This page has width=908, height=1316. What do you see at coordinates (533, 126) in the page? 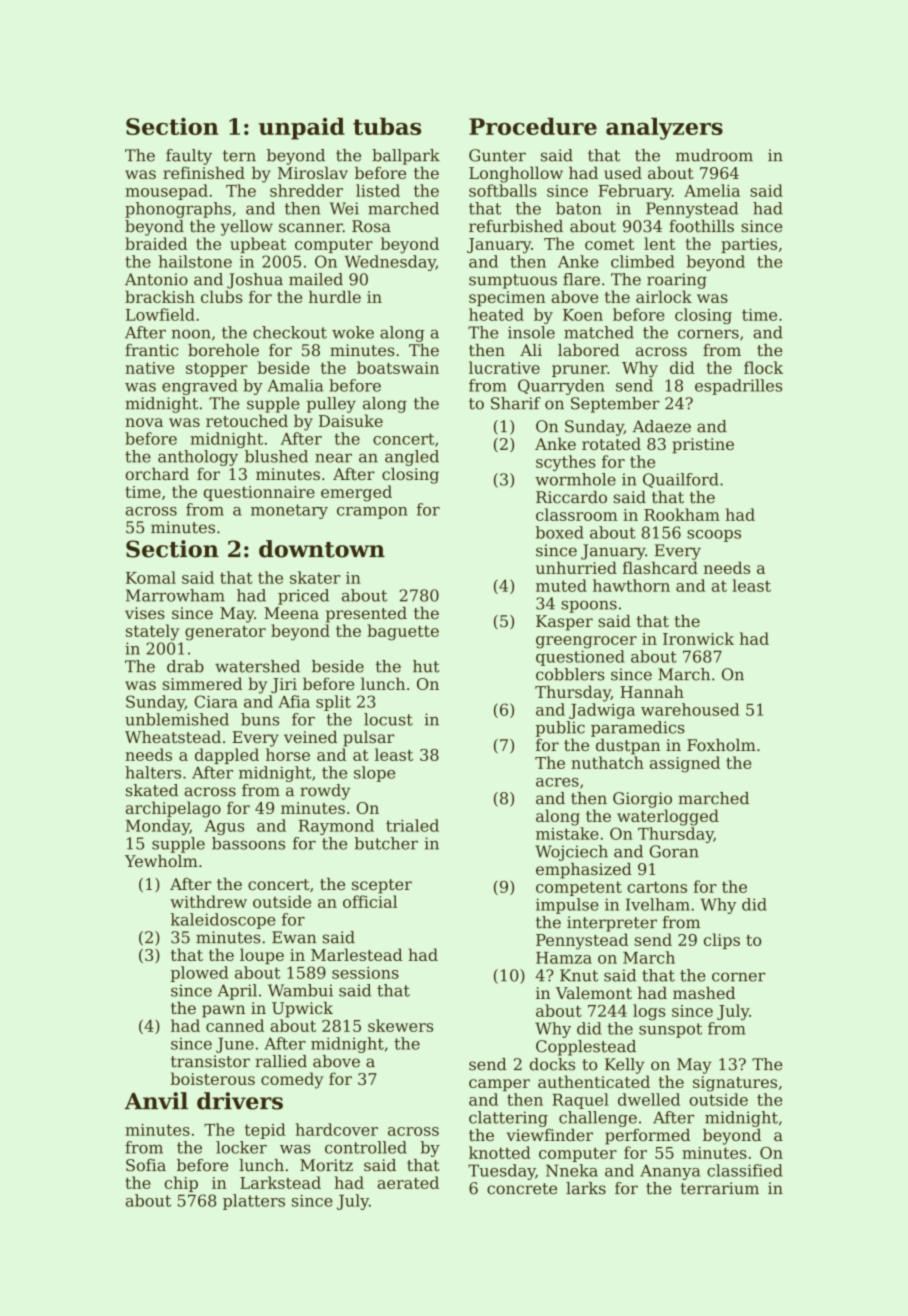
I see `Procedure` at bounding box center [533, 126].
